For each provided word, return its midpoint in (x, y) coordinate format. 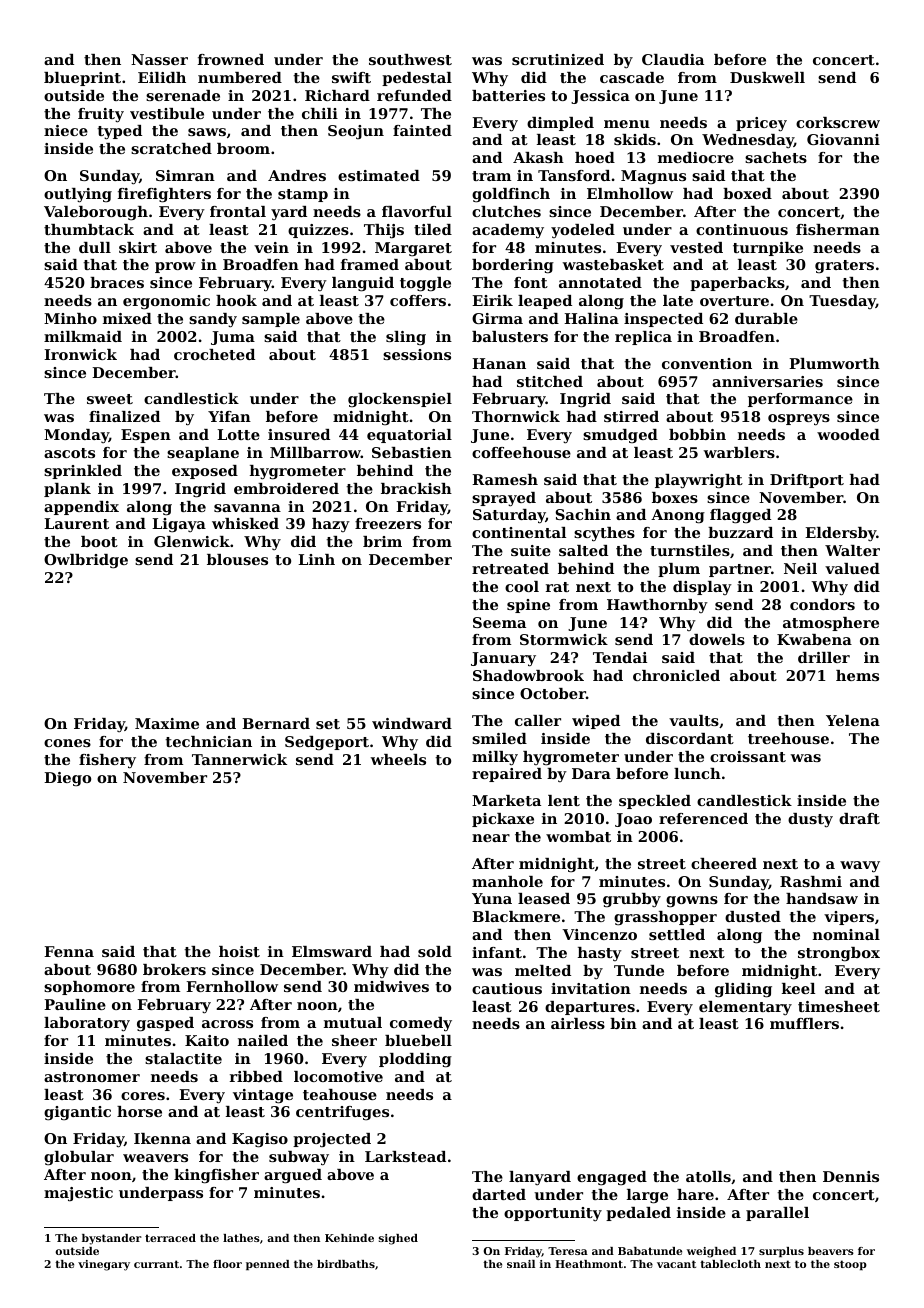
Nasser (159, 59)
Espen (146, 436)
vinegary (104, 1265)
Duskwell (767, 77)
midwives (391, 986)
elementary (745, 1008)
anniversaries (767, 381)
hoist (239, 951)
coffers (418, 300)
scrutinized (558, 59)
